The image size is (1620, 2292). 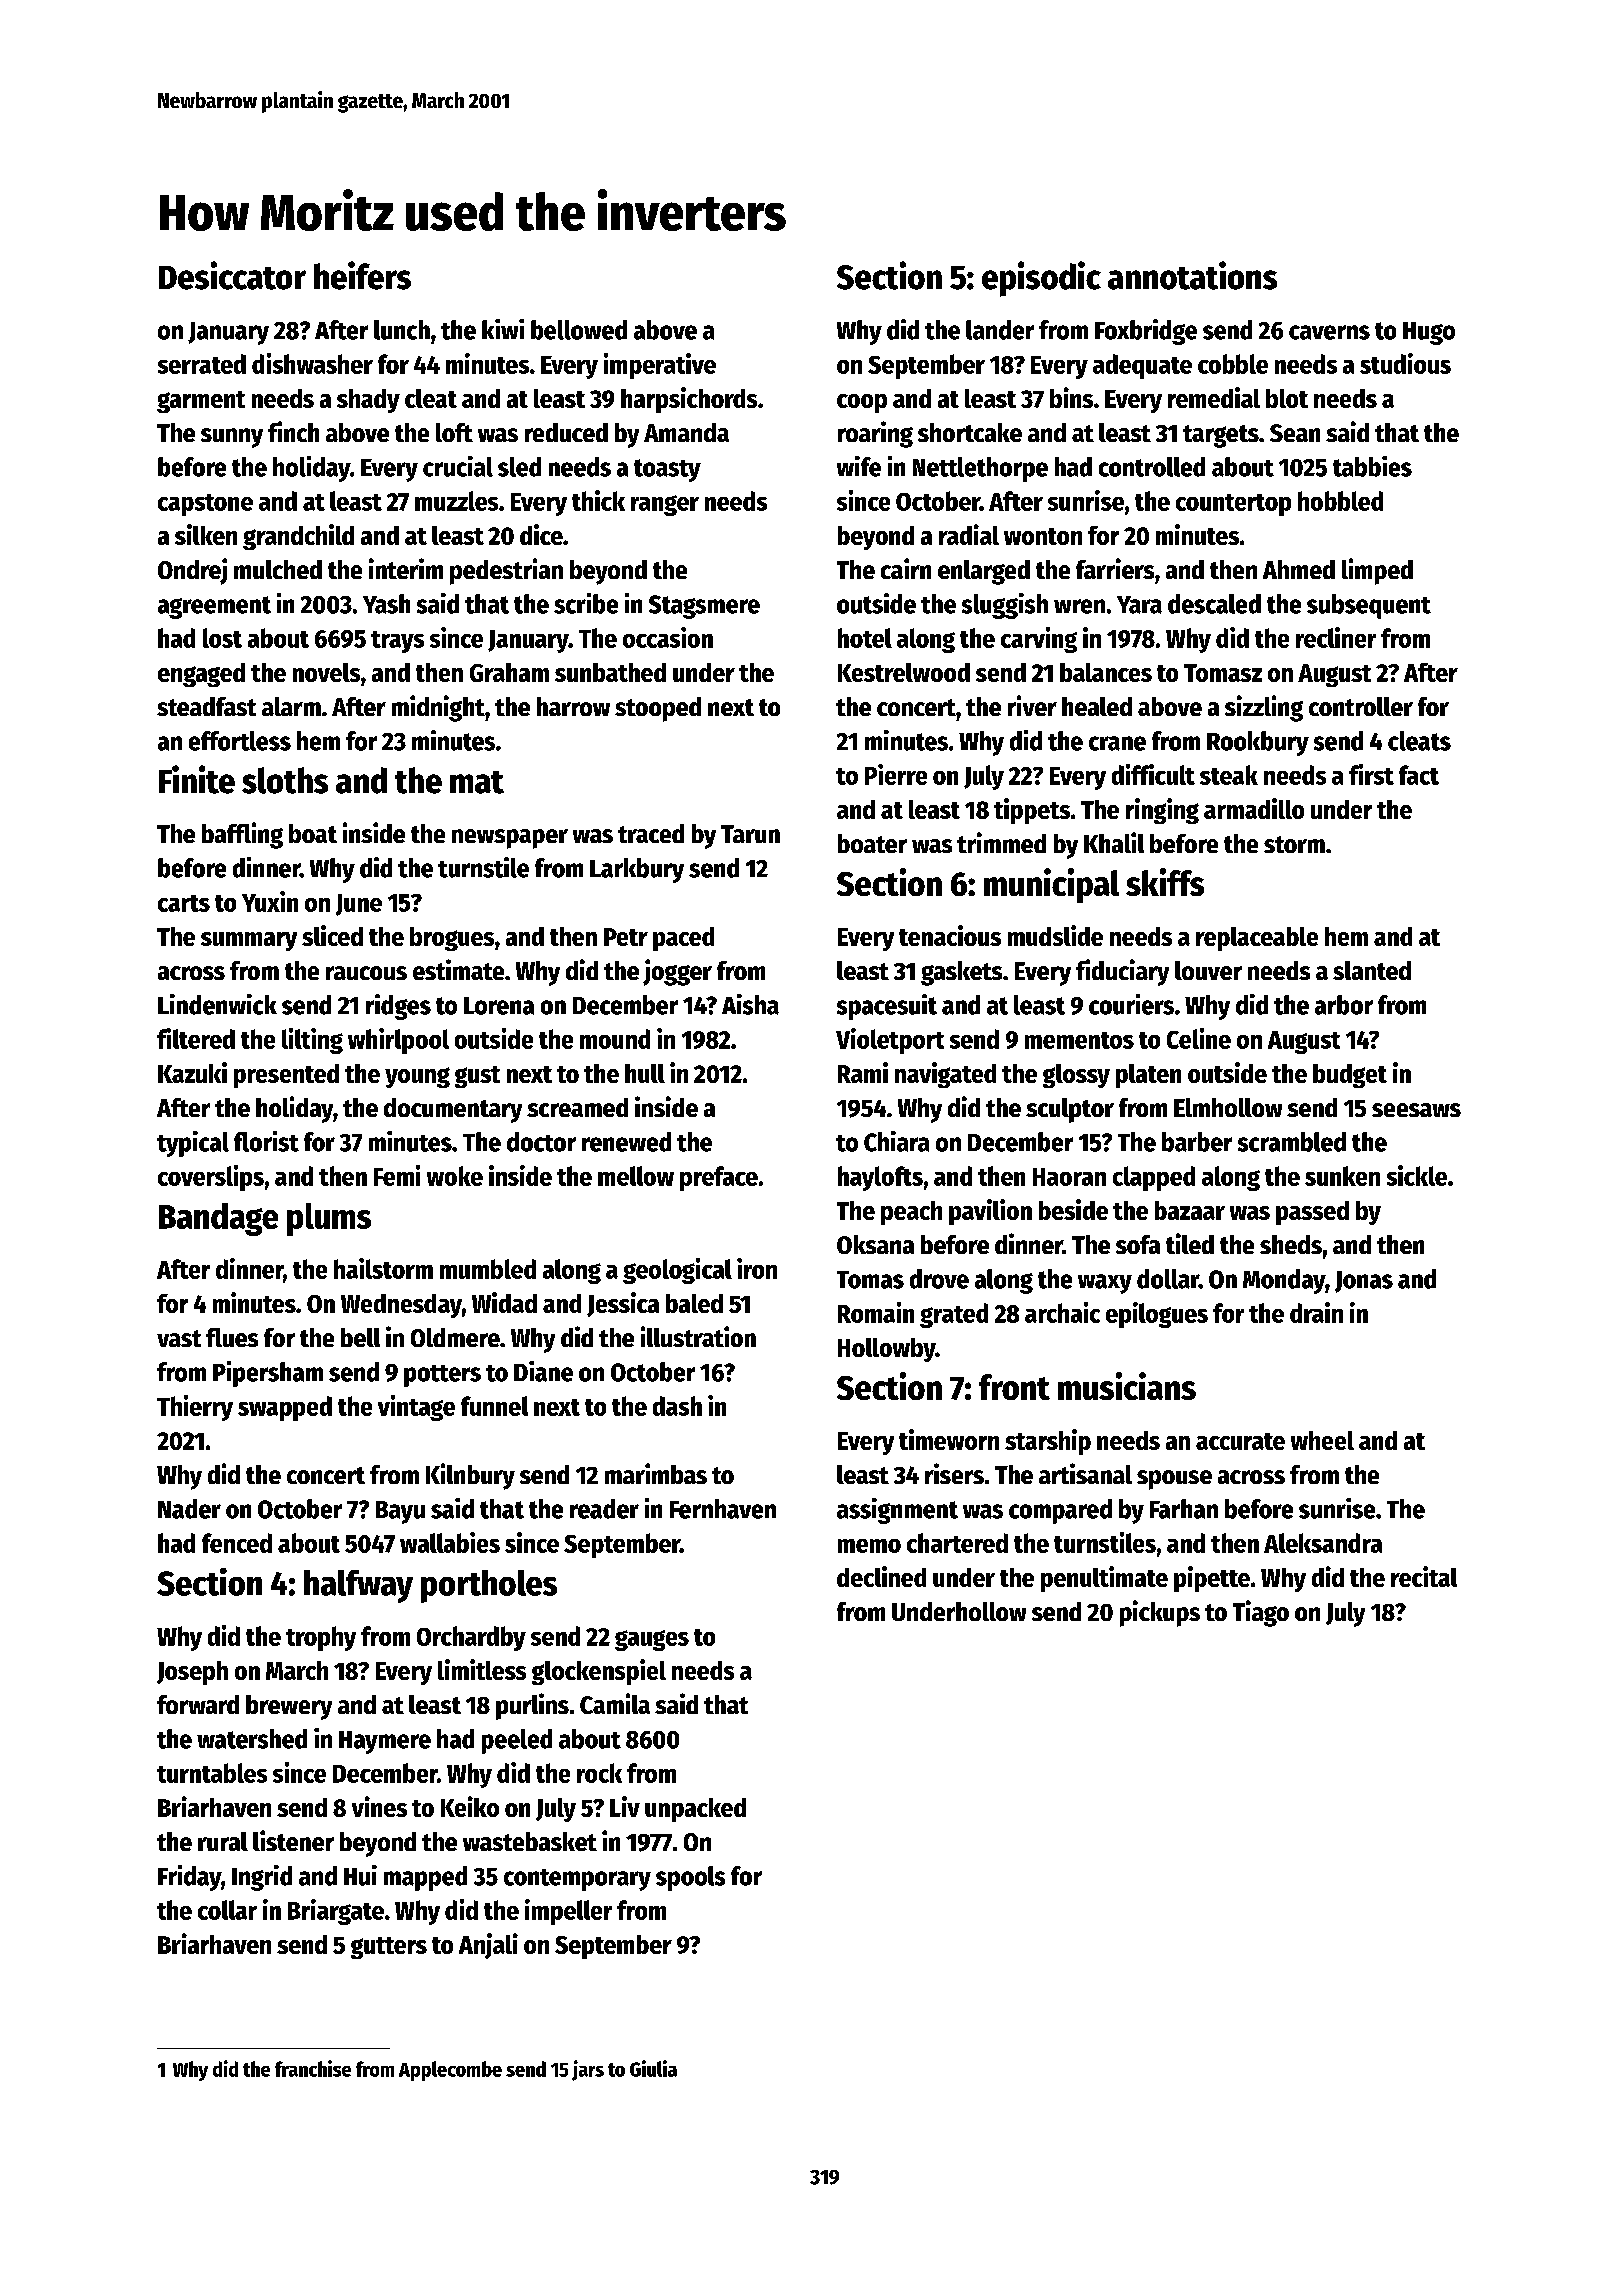 I want to click on skiffs, so click(x=1165, y=882).
